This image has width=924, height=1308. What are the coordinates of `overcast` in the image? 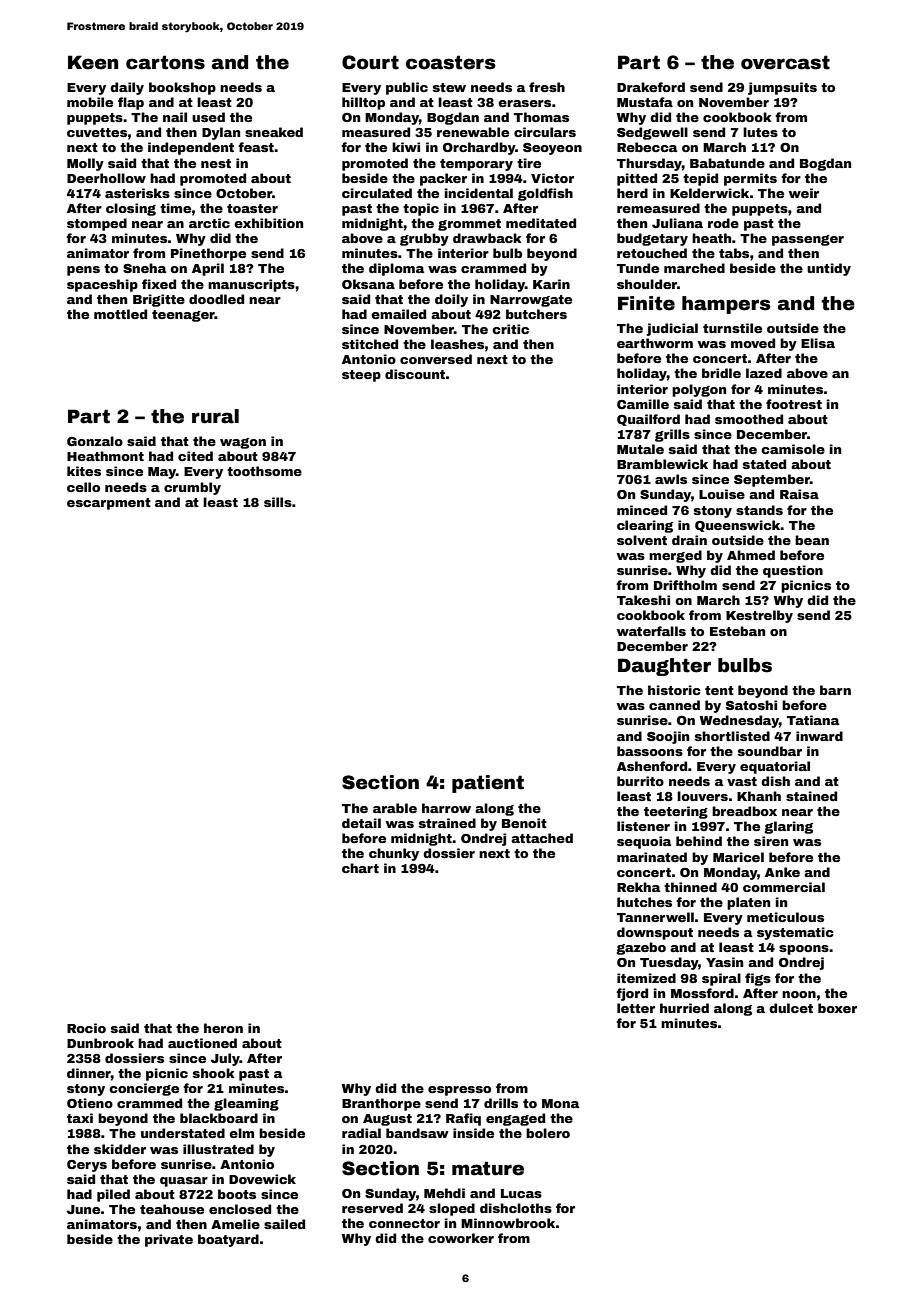 It's located at (785, 62).
